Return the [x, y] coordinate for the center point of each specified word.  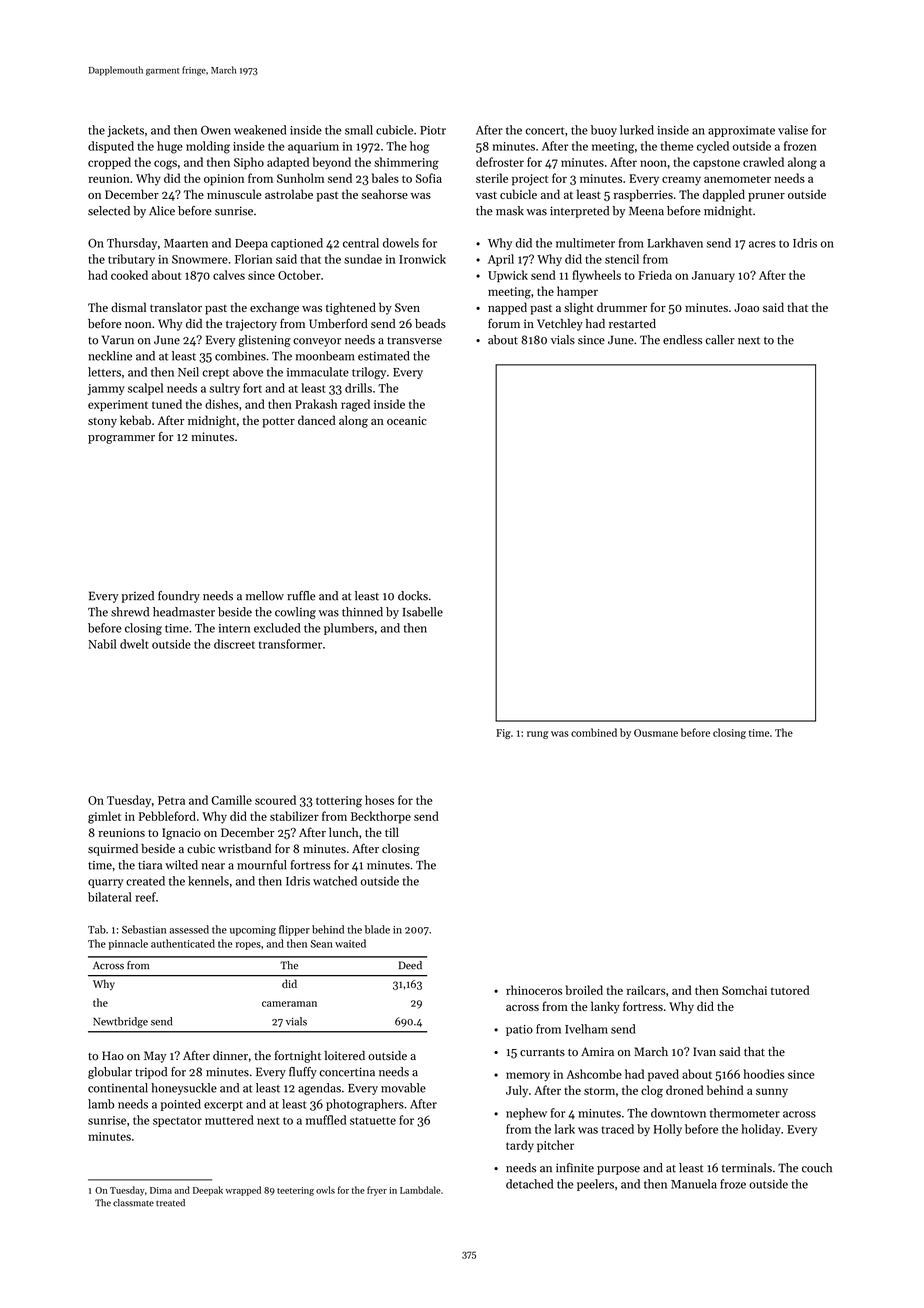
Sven [407, 307]
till [392, 832]
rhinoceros [534, 990]
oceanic [407, 420]
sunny [772, 1093]
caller [720, 340]
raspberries [643, 195]
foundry [179, 597]
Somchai [744, 990]
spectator [177, 1122]
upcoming [253, 931]
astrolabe [289, 194]
